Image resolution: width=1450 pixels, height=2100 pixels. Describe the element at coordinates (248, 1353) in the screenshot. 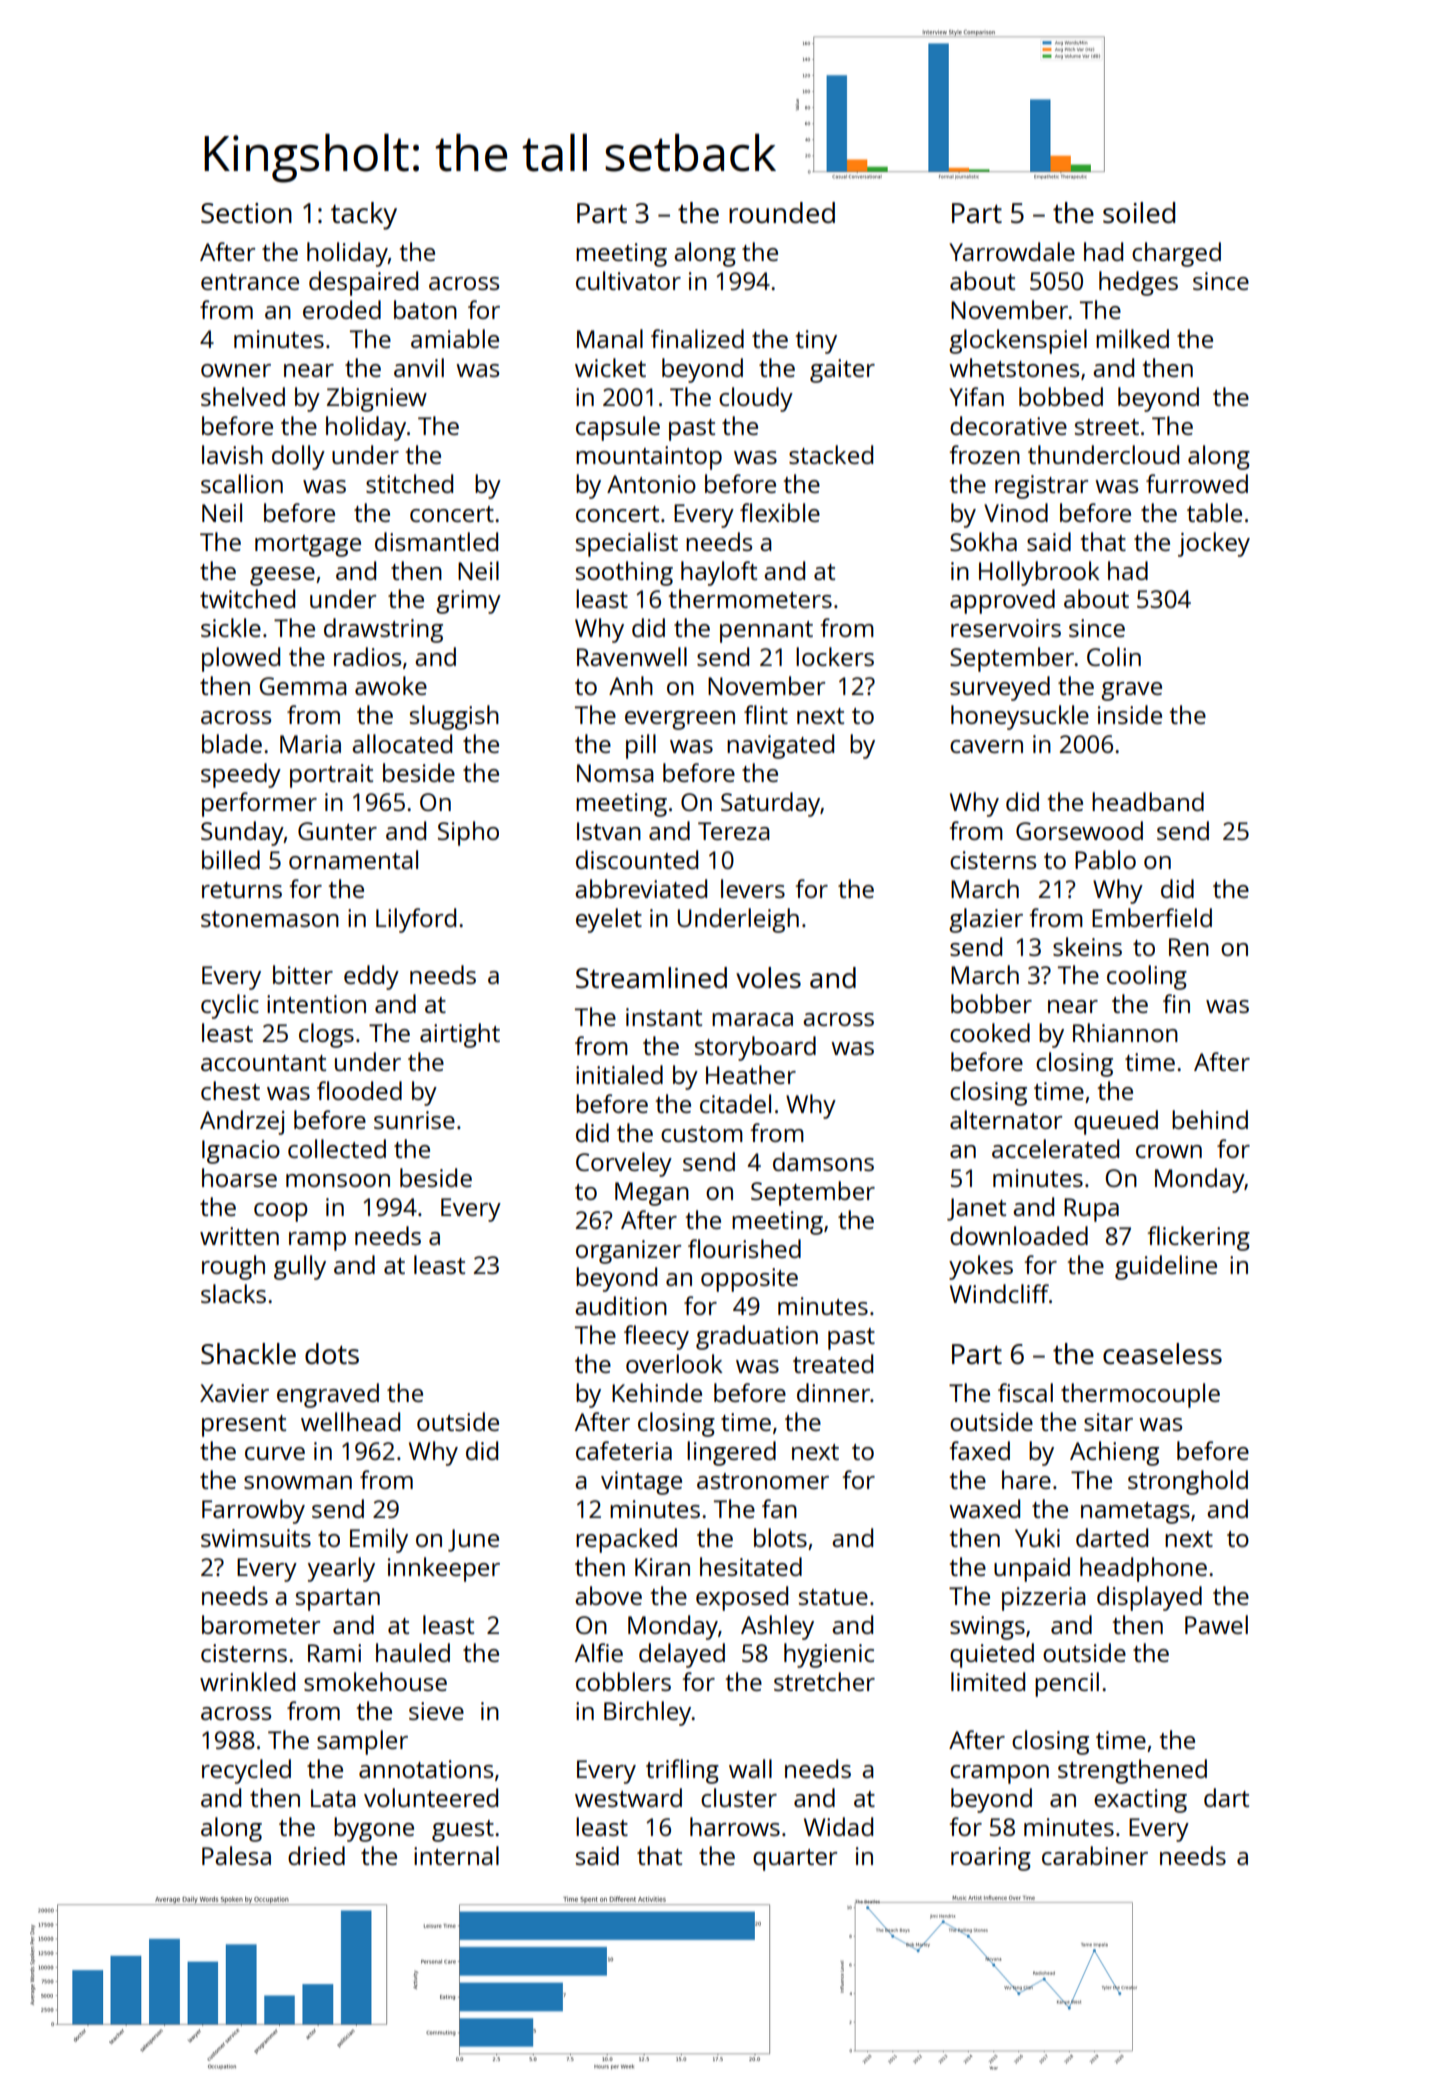

I see `Shackle` at that location.
